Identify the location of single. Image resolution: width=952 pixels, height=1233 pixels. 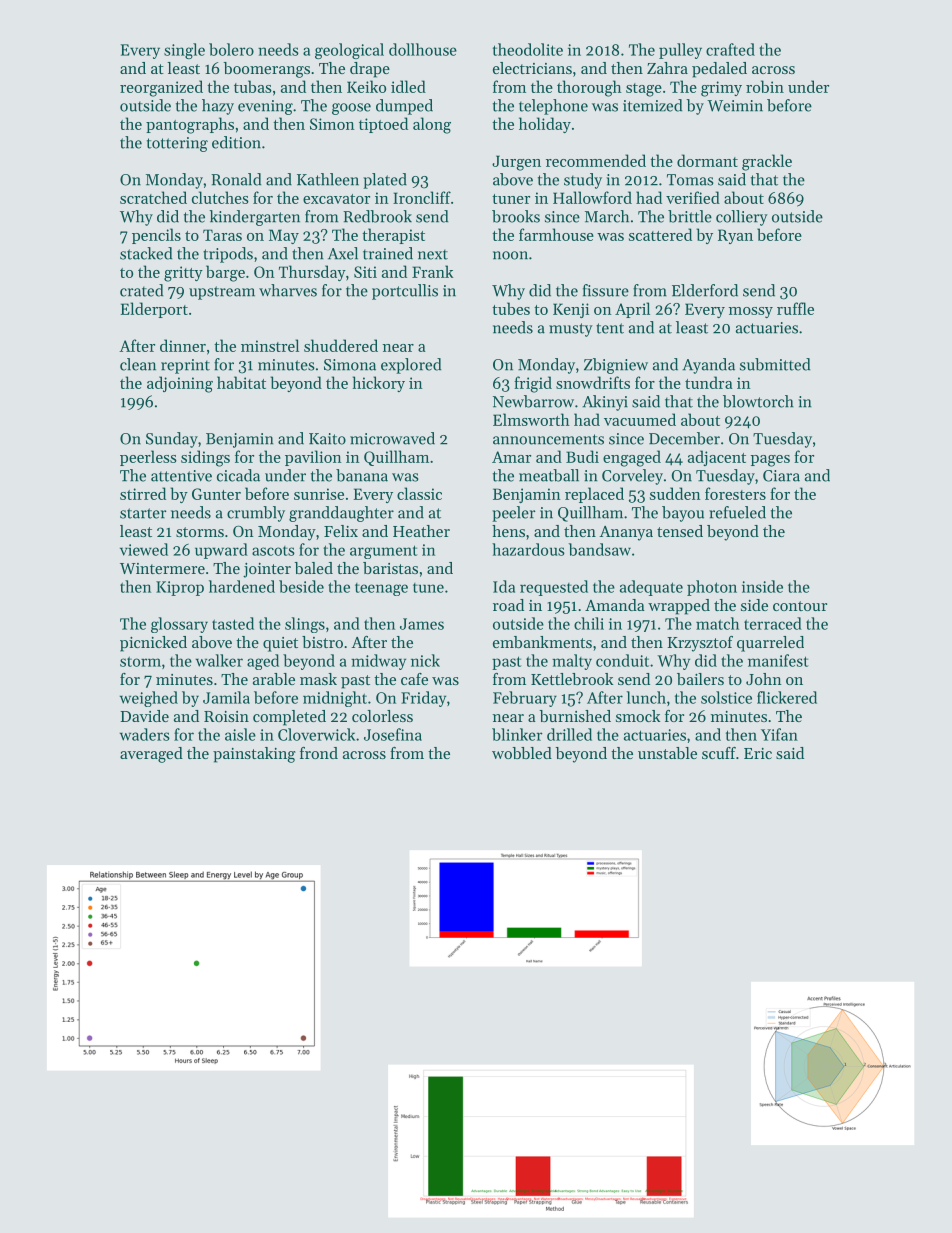
(184, 51).
